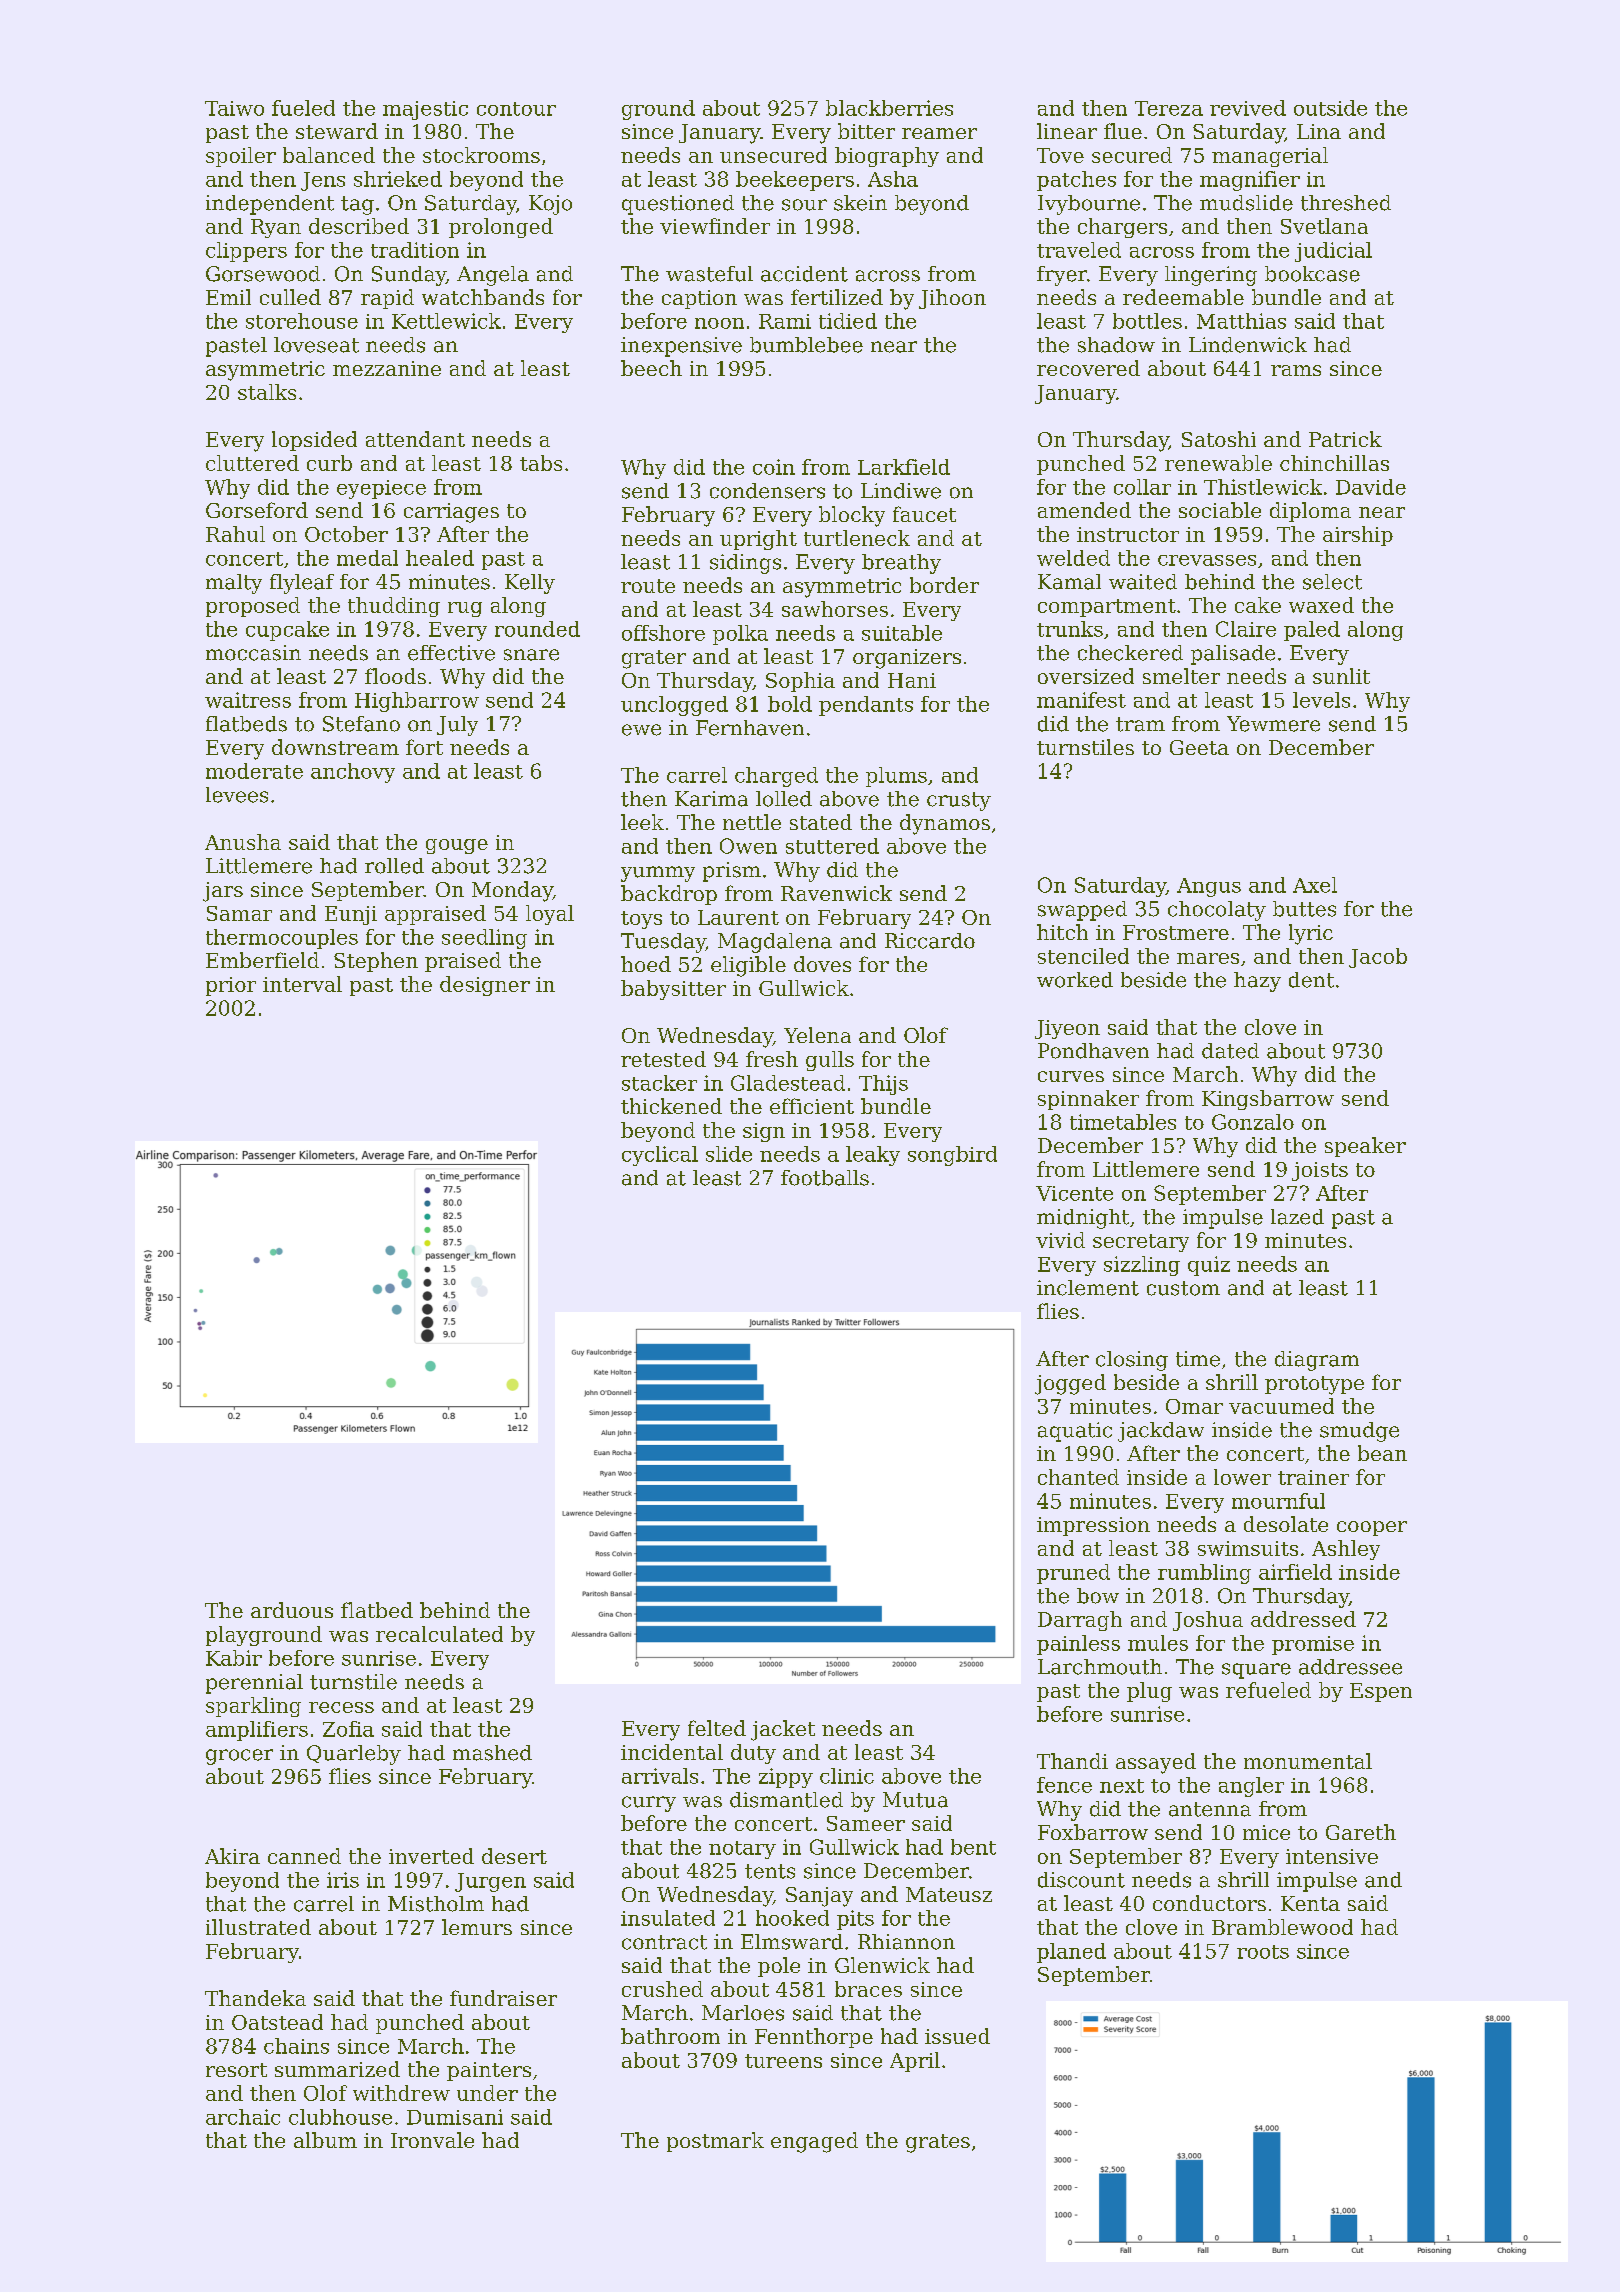 This screenshot has height=2292, width=1620. Describe the element at coordinates (302, 984) in the screenshot. I see `interval` at that location.
